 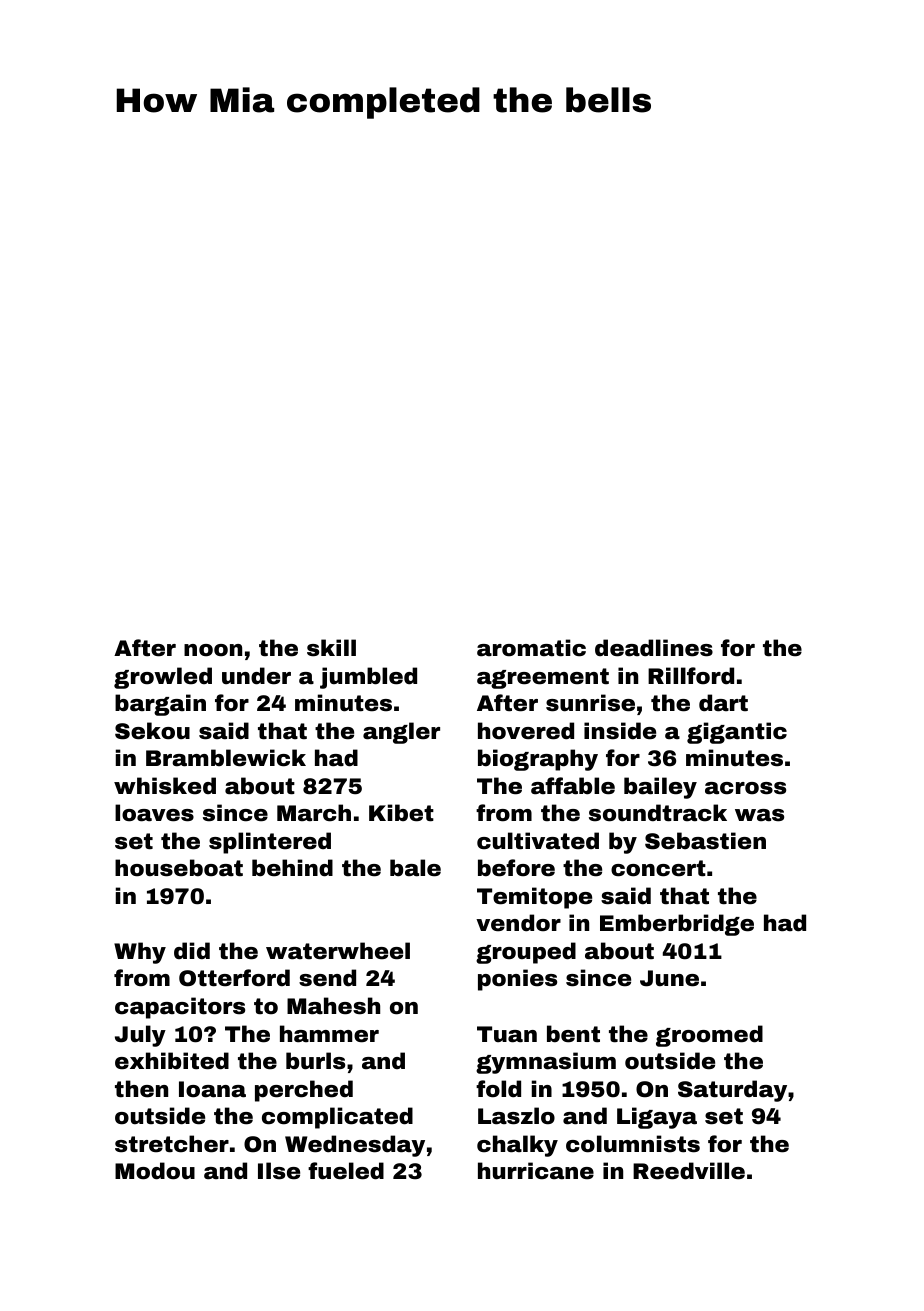 I want to click on agreement, so click(x=543, y=678).
